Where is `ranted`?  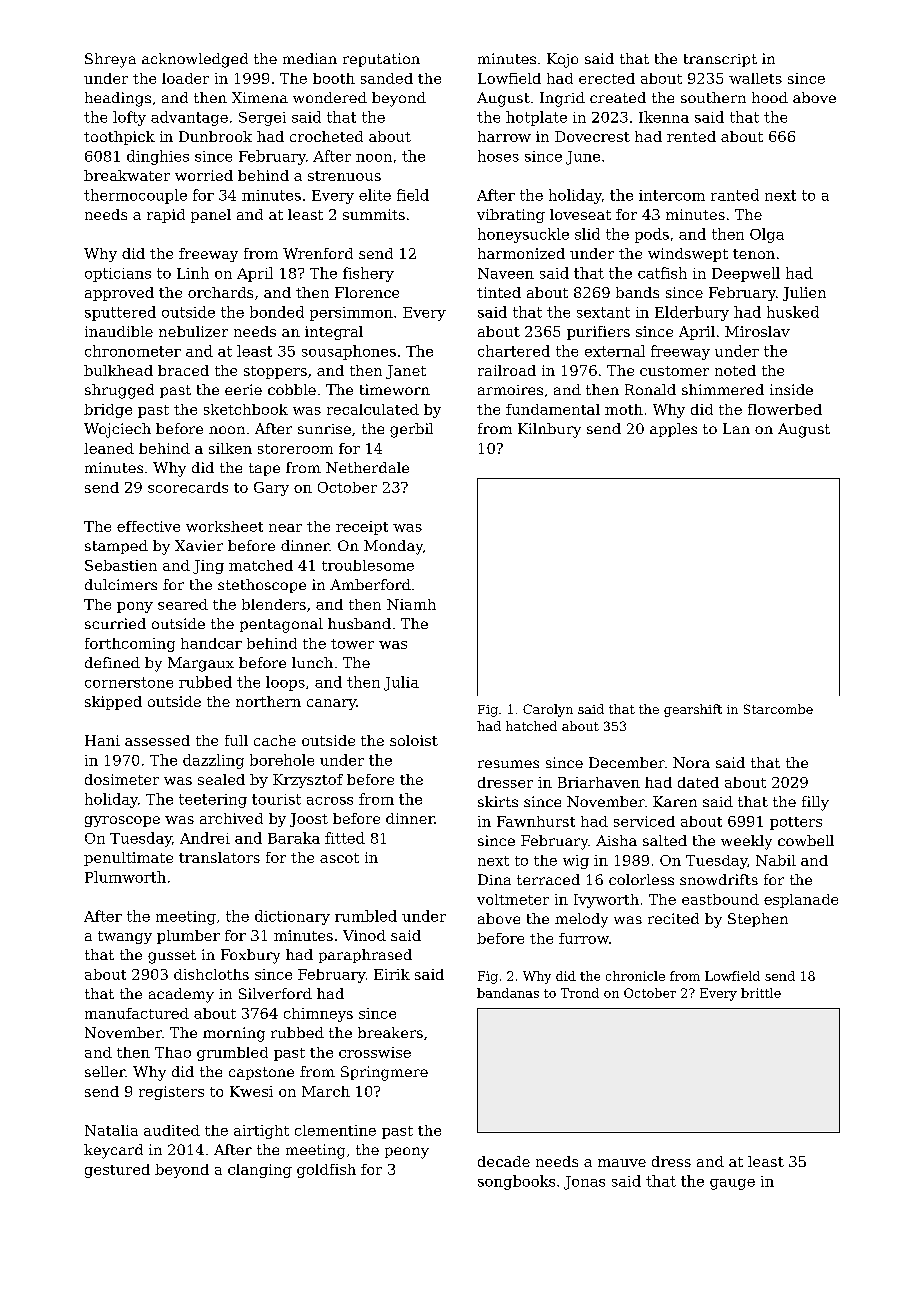 ranted is located at coordinates (735, 195).
